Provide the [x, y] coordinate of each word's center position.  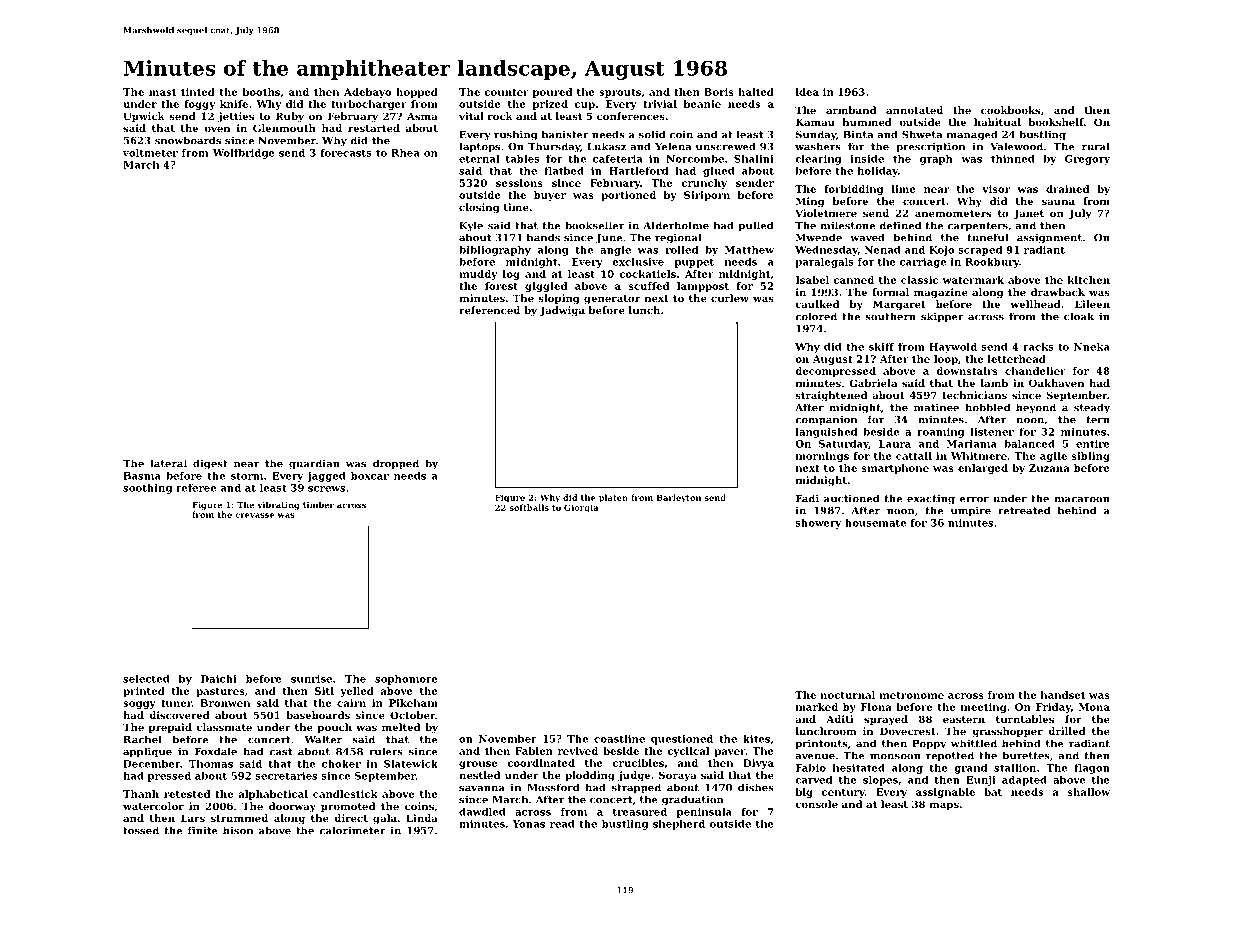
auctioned [851, 498]
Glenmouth [284, 128]
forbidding [853, 190]
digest [210, 464]
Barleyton [678, 498]
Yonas [529, 824]
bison [238, 830]
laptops [479, 147]
